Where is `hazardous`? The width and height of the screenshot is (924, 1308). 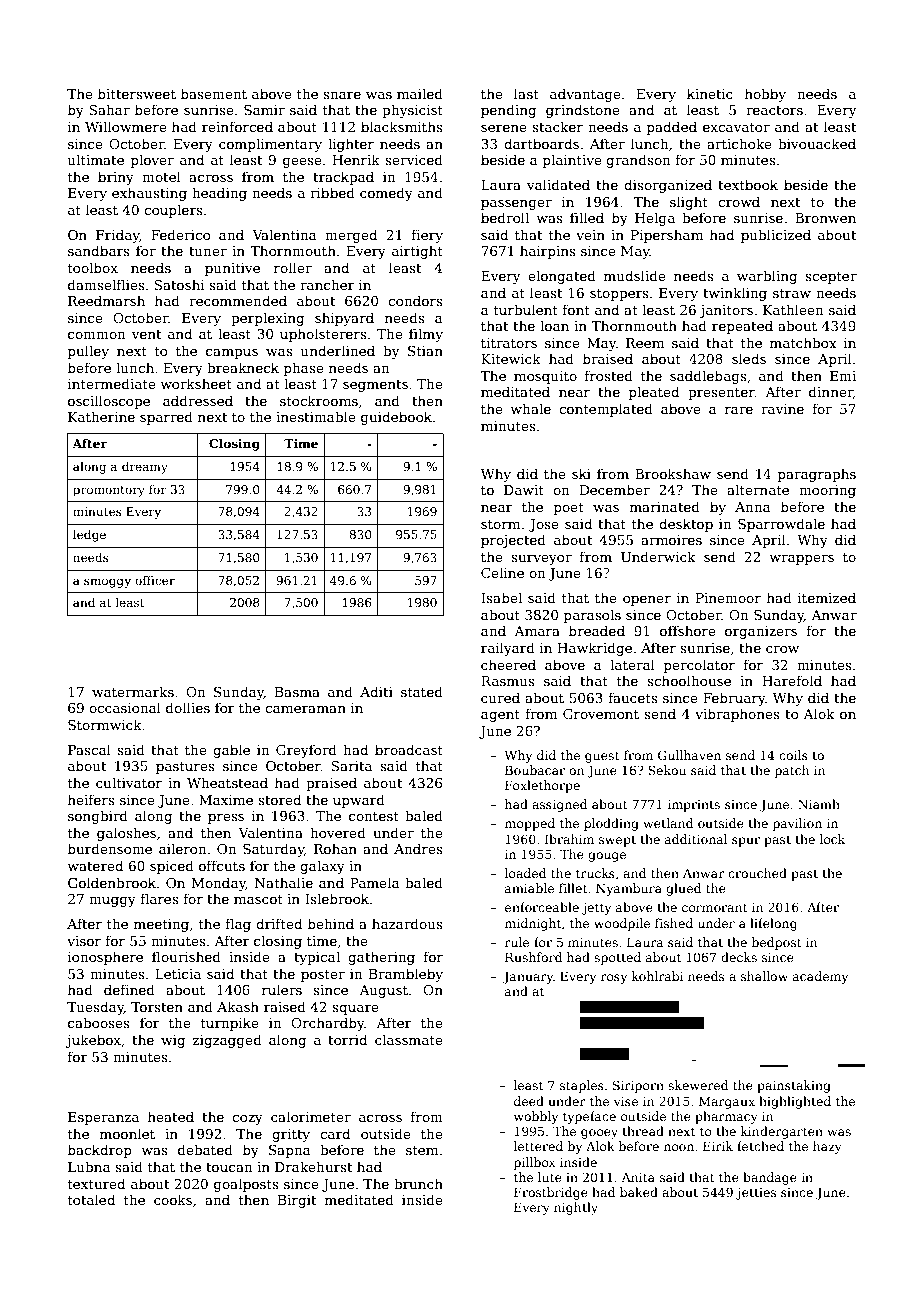
hazardous is located at coordinates (407, 923).
